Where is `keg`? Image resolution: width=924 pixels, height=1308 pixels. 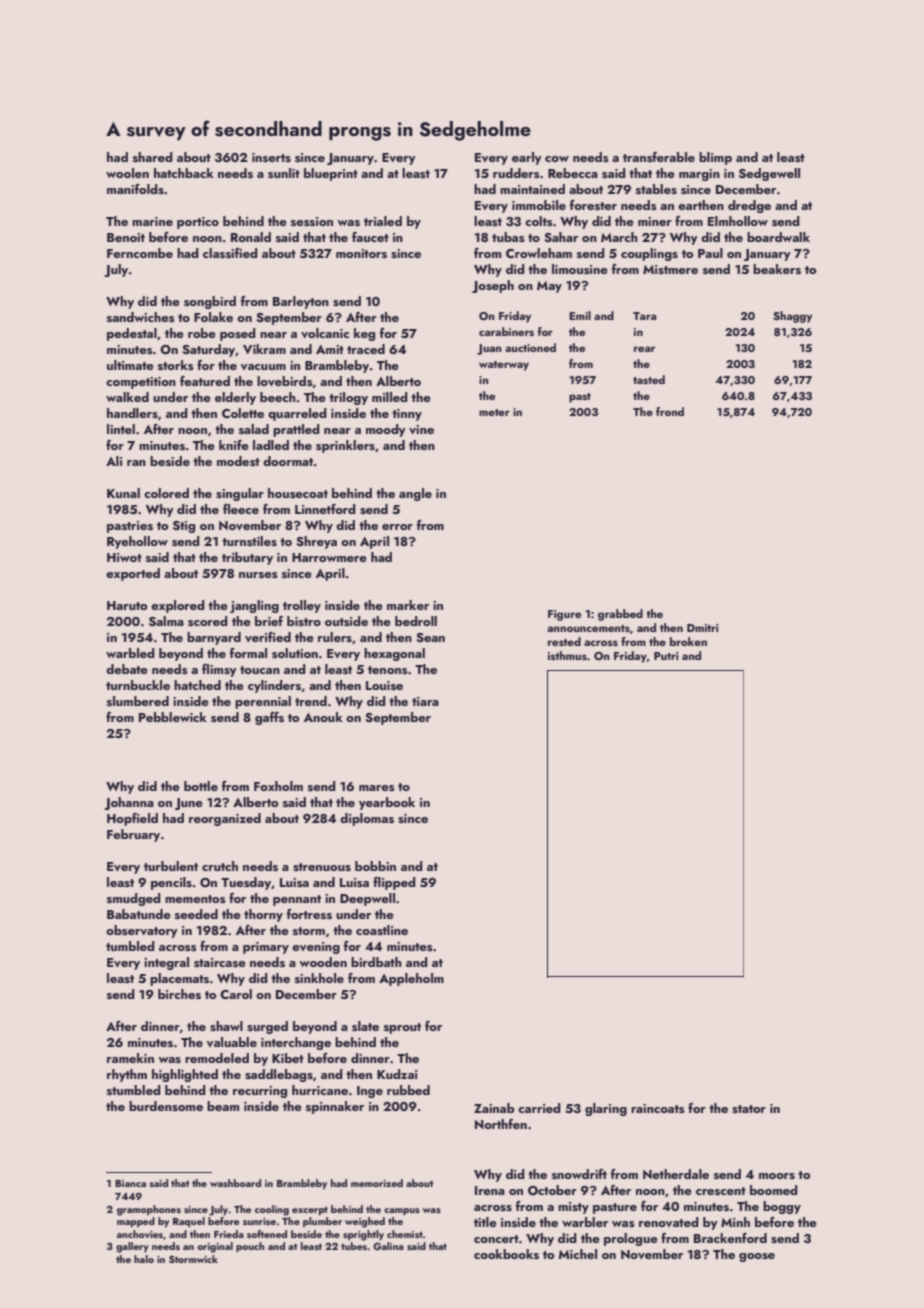
keg is located at coordinates (364, 334).
